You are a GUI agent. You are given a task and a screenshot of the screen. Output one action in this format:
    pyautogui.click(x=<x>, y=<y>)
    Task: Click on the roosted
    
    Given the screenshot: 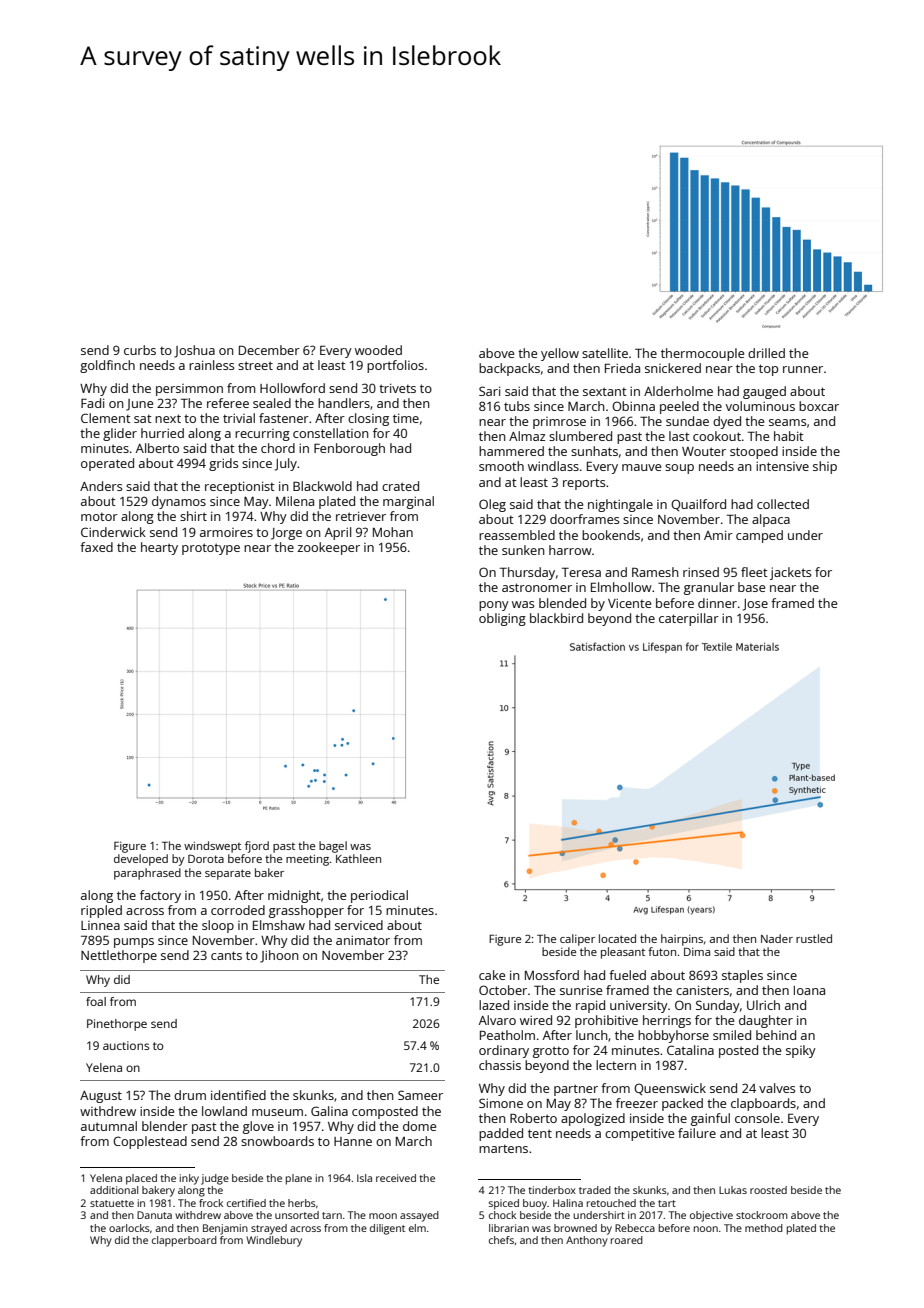 What is the action you would take?
    pyautogui.click(x=768, y=1190)
